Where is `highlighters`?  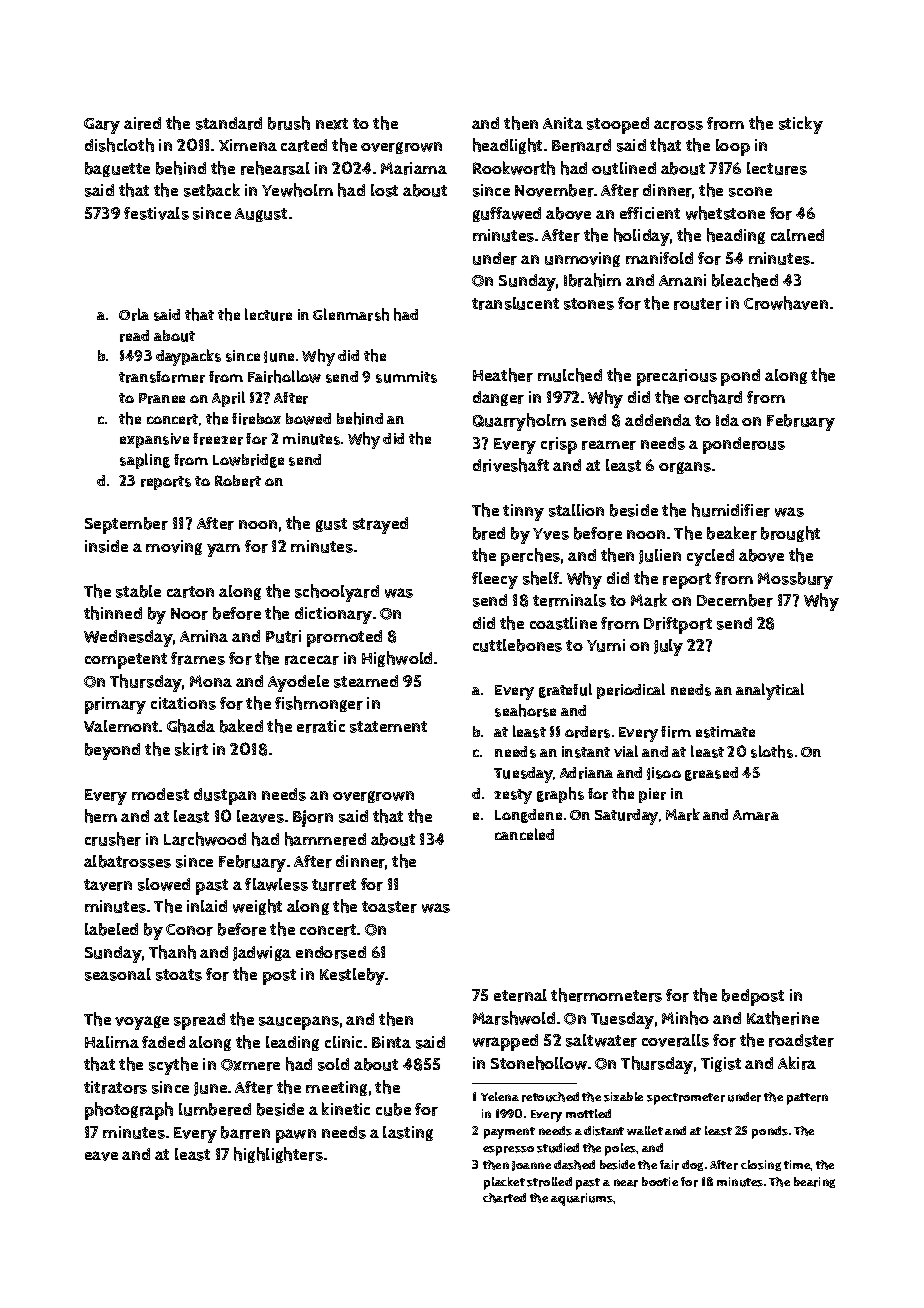
highlighters is located at coordinates (278, 1155).
